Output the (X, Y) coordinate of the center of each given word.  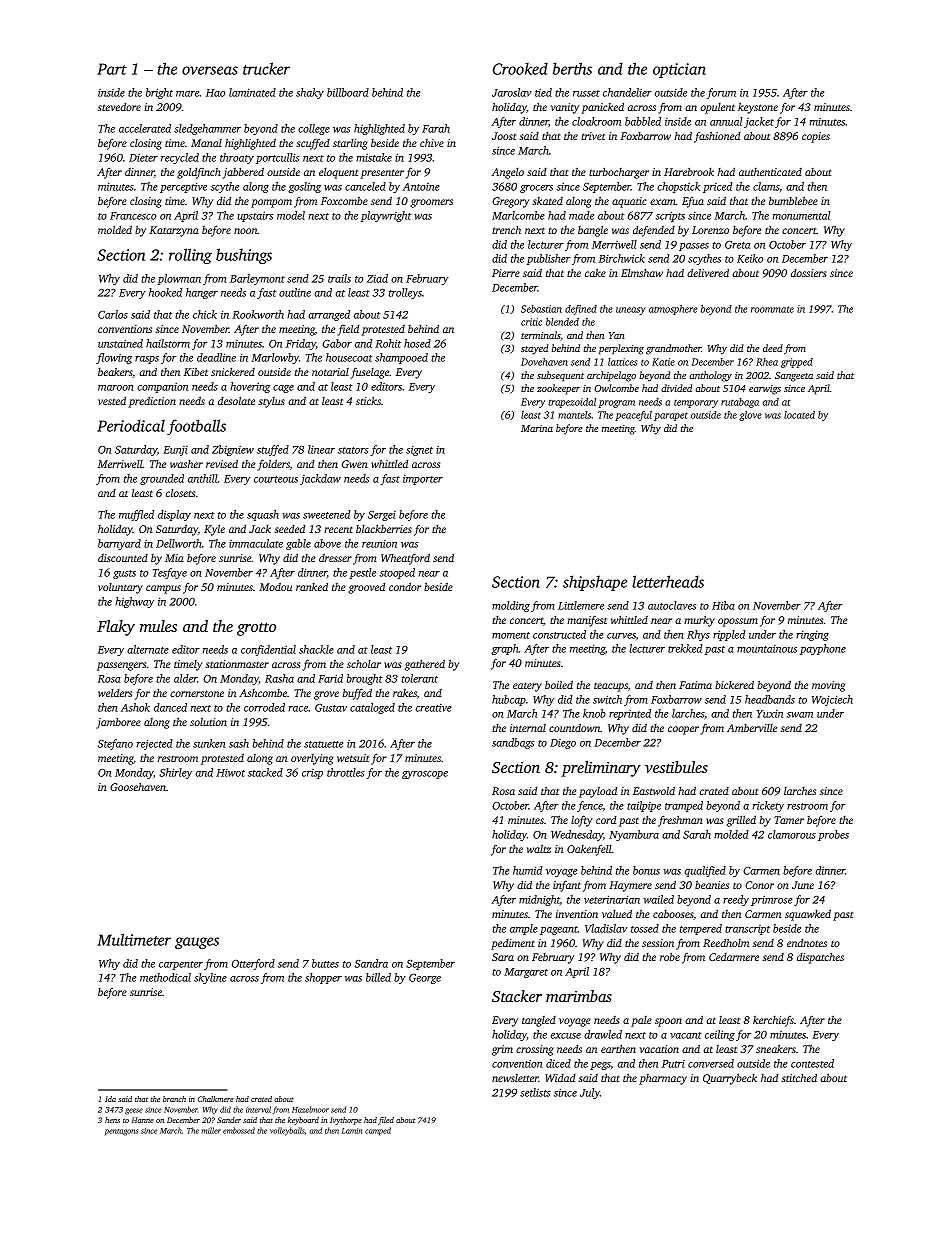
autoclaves (672, 605)
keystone (758, 108)
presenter (382, 174)
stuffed (273, 450)
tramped (684, 806)
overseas (210, 70)
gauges (197, 943)
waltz (539, 848)
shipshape (595, 583)
